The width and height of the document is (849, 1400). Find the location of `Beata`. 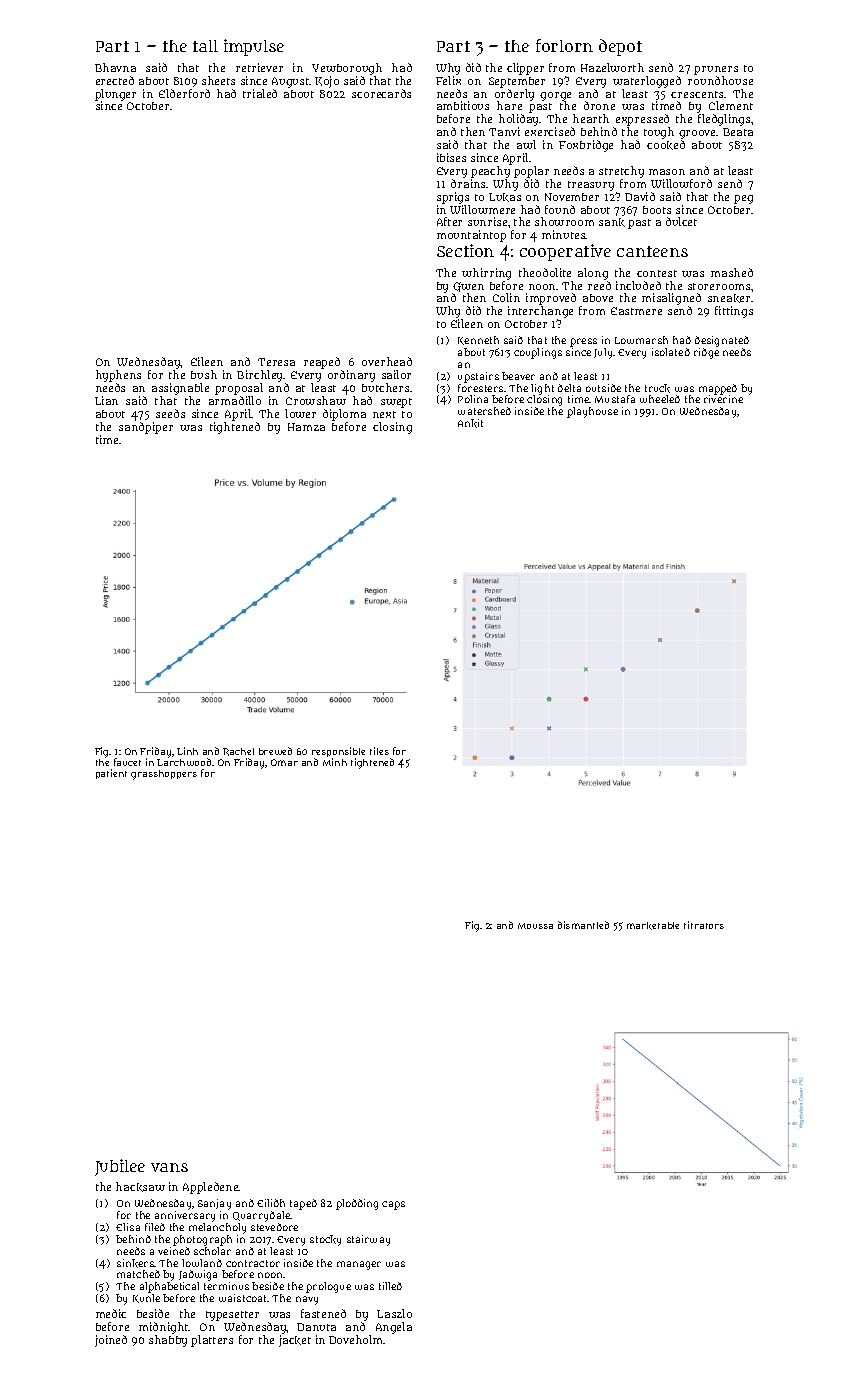

Beata is located at coordinates (738, 132).
